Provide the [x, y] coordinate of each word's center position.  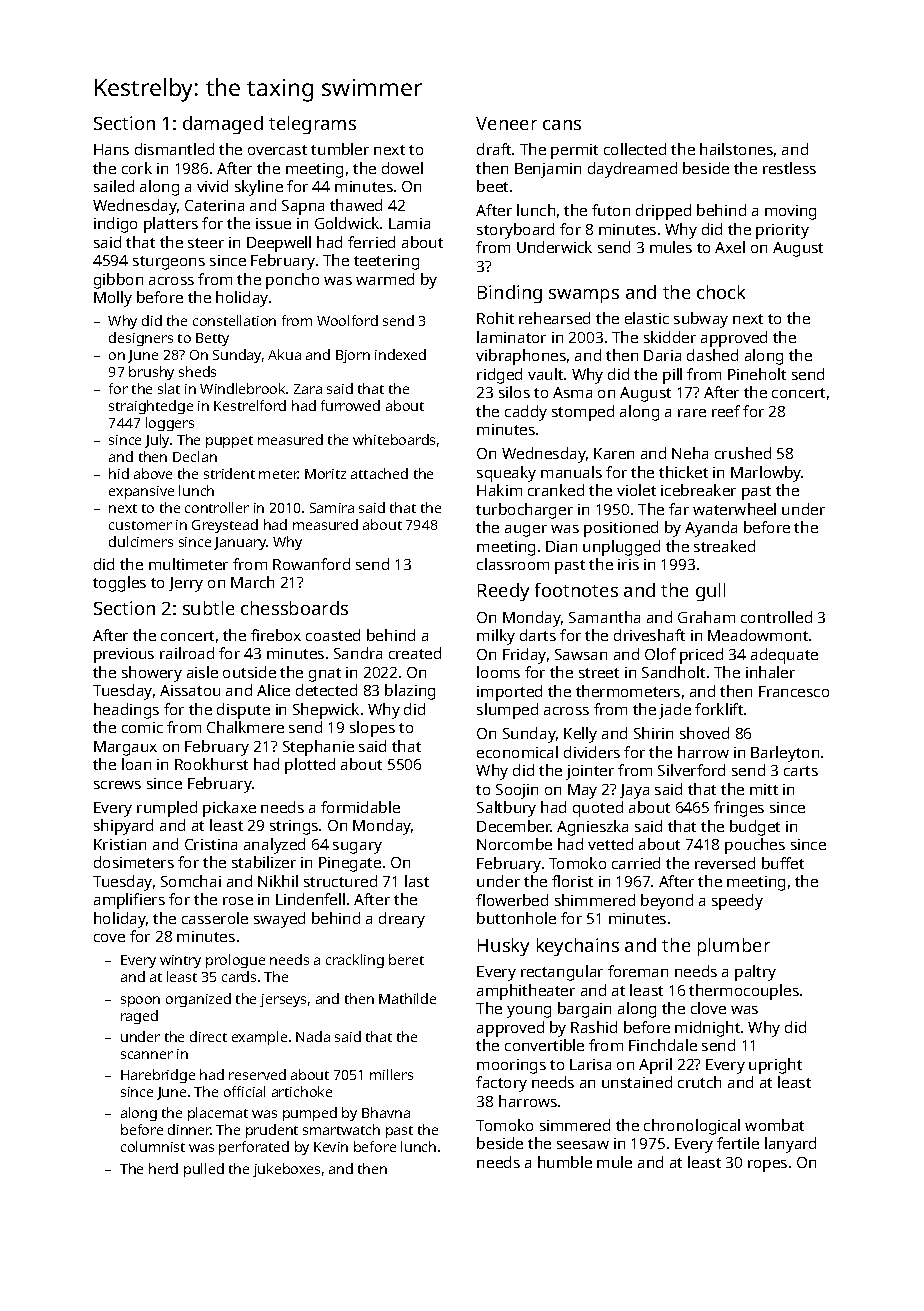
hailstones [736, 149]
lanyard [790, 1145]
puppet [229, 442]
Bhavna [386, 1112]
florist [572, 881]
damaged [223, 125]
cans [562, 125]
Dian [561, 546]
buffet [783, 863]
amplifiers [129, 901]
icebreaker [698, 490]
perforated [254, 1148]
